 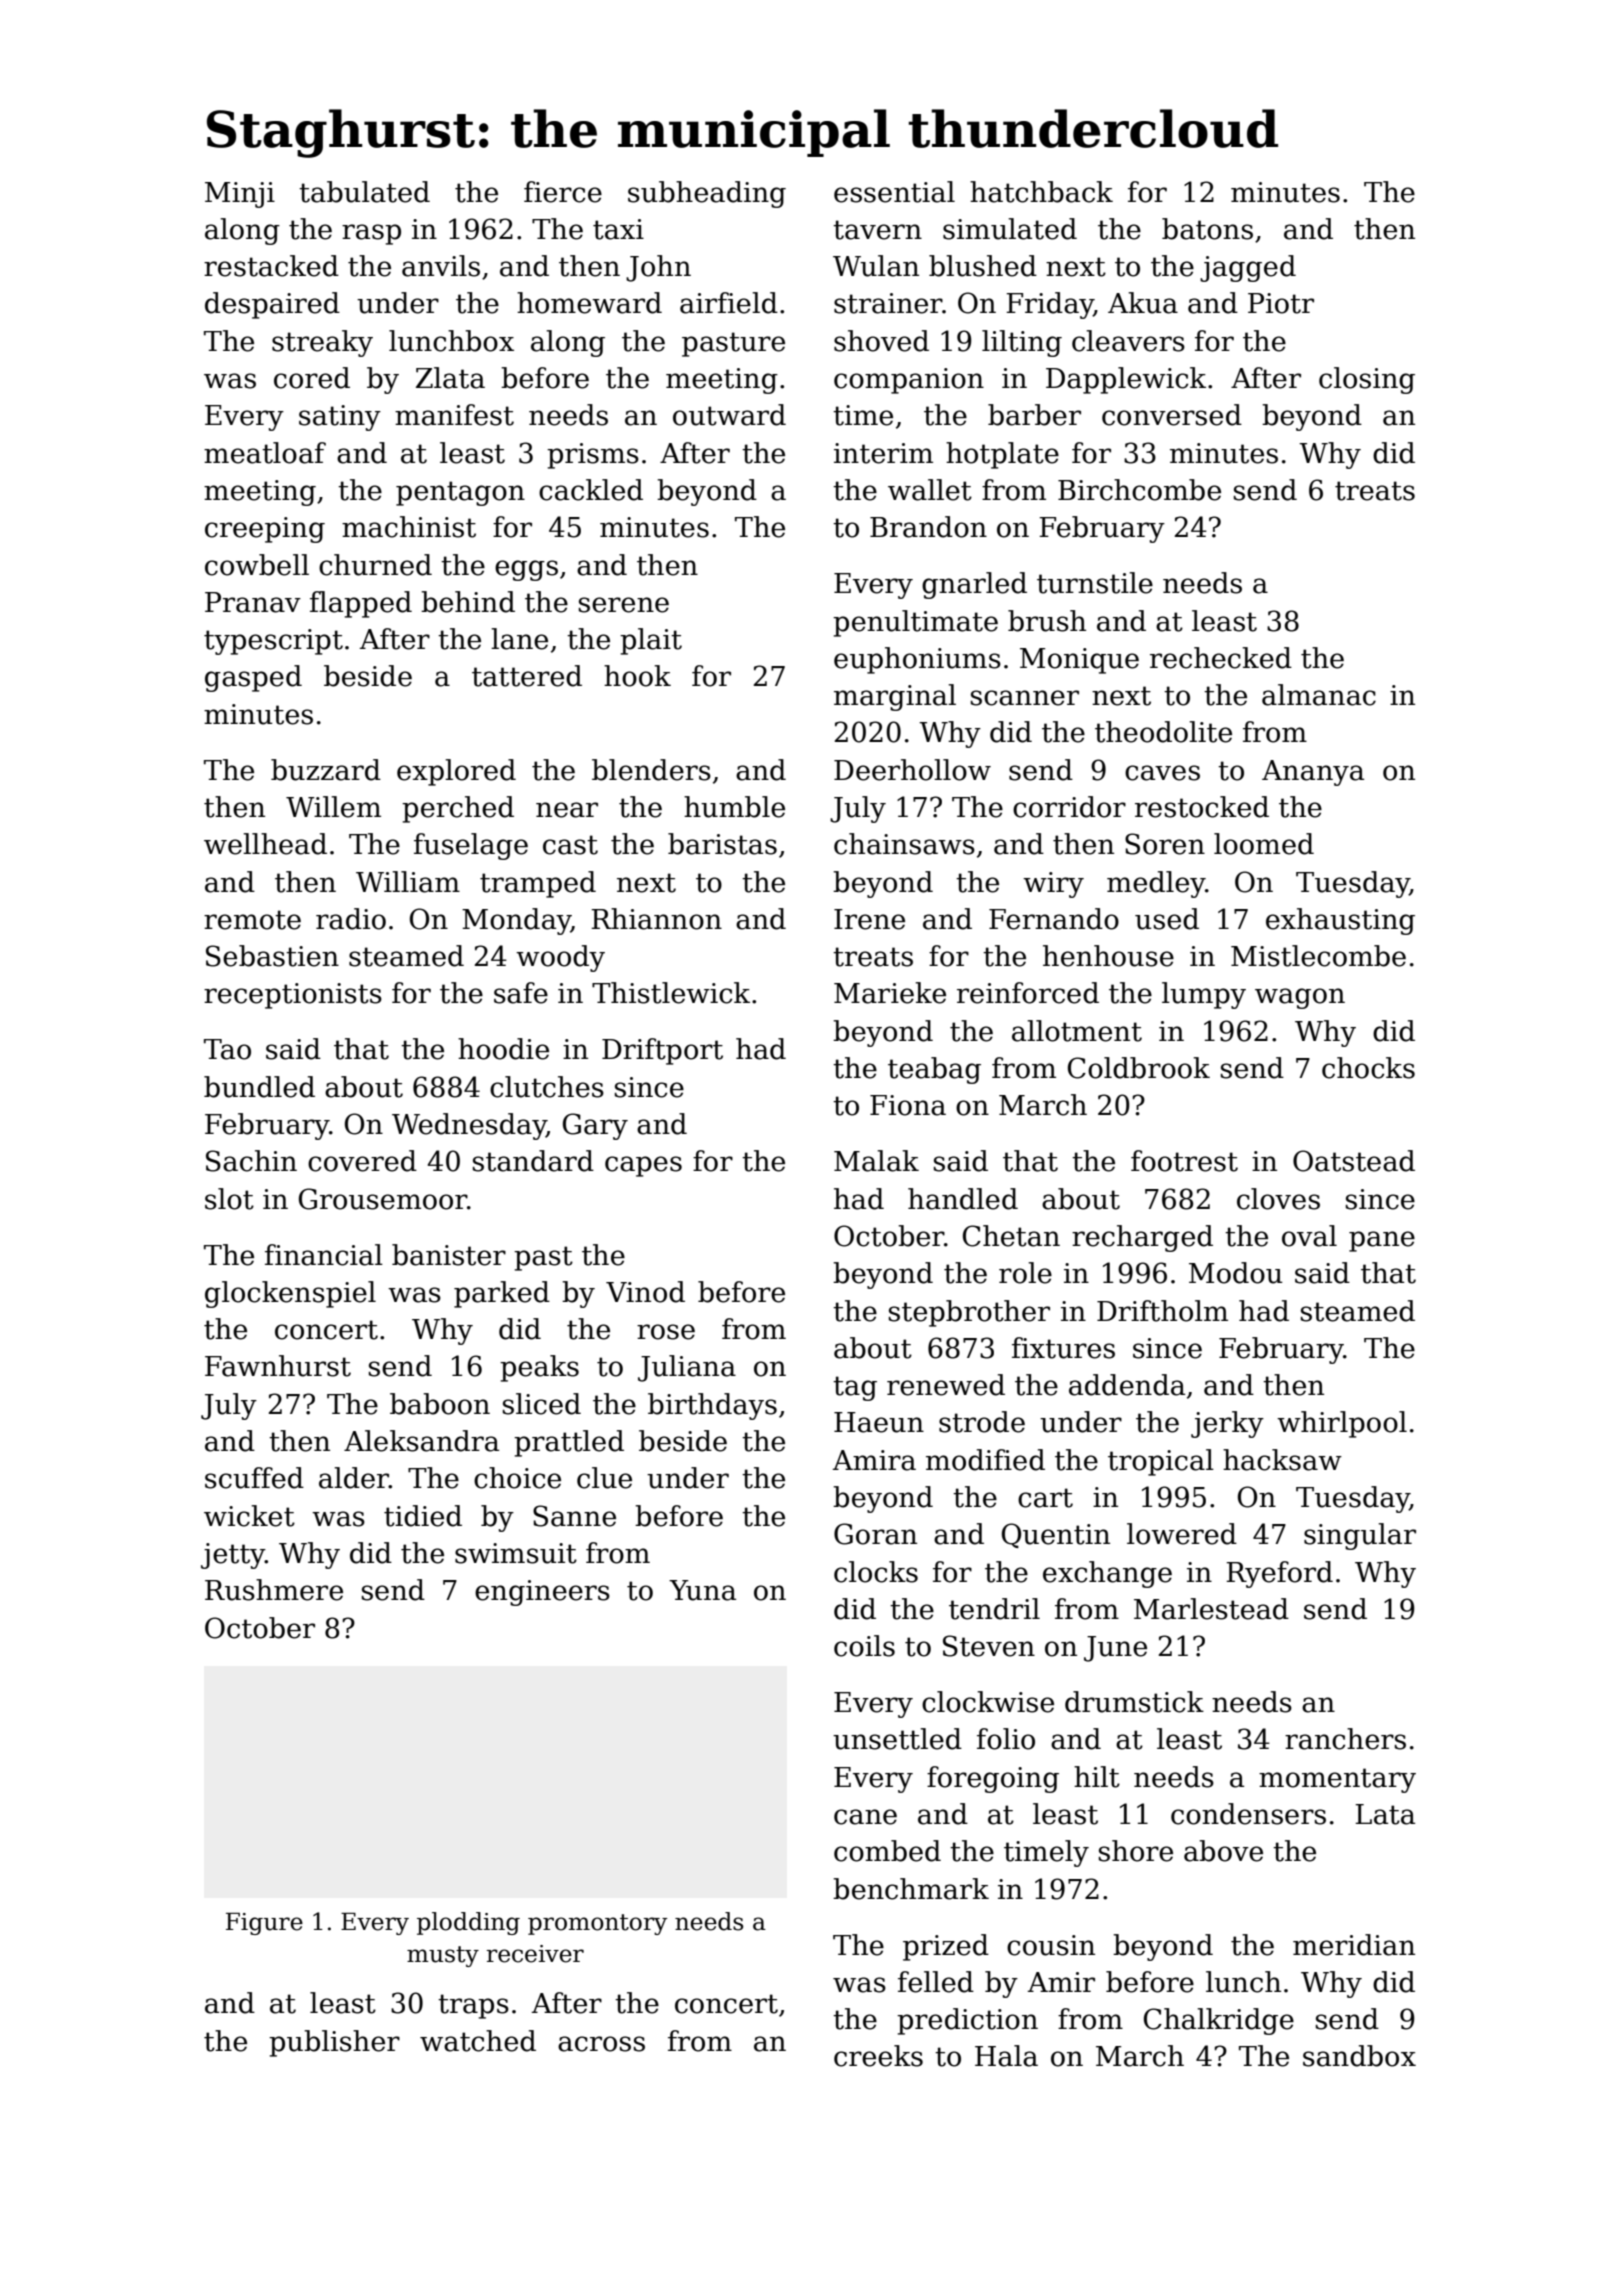 I want to click on Marlestead, so click(x=1211, y=1609).
